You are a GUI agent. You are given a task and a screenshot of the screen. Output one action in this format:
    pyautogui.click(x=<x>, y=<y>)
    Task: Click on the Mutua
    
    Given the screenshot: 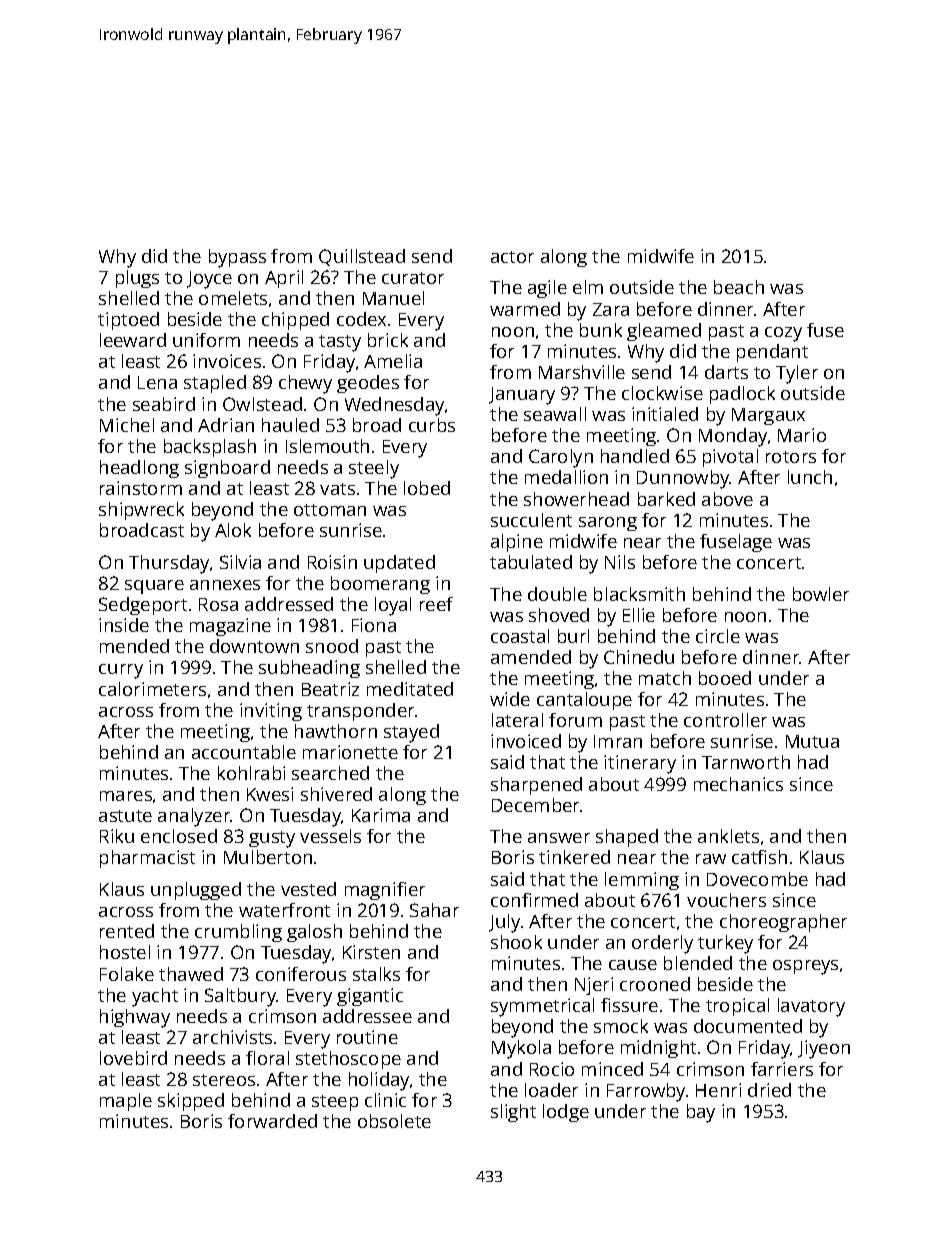 What is the action you would take?
    pyautogui.click(x=812, y=741)
